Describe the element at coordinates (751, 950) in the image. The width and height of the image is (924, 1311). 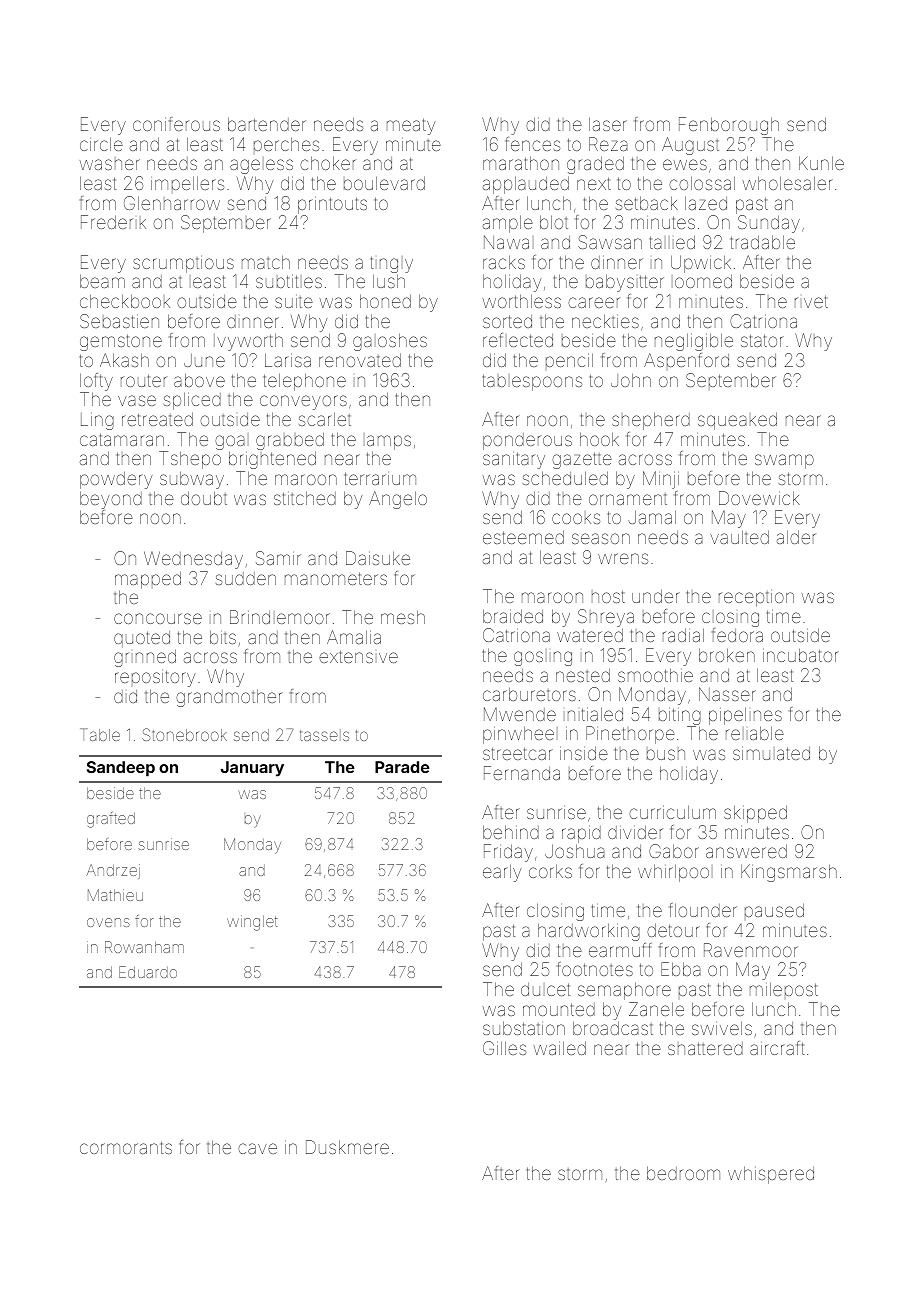
I see `Ravenmoor` at that location.
